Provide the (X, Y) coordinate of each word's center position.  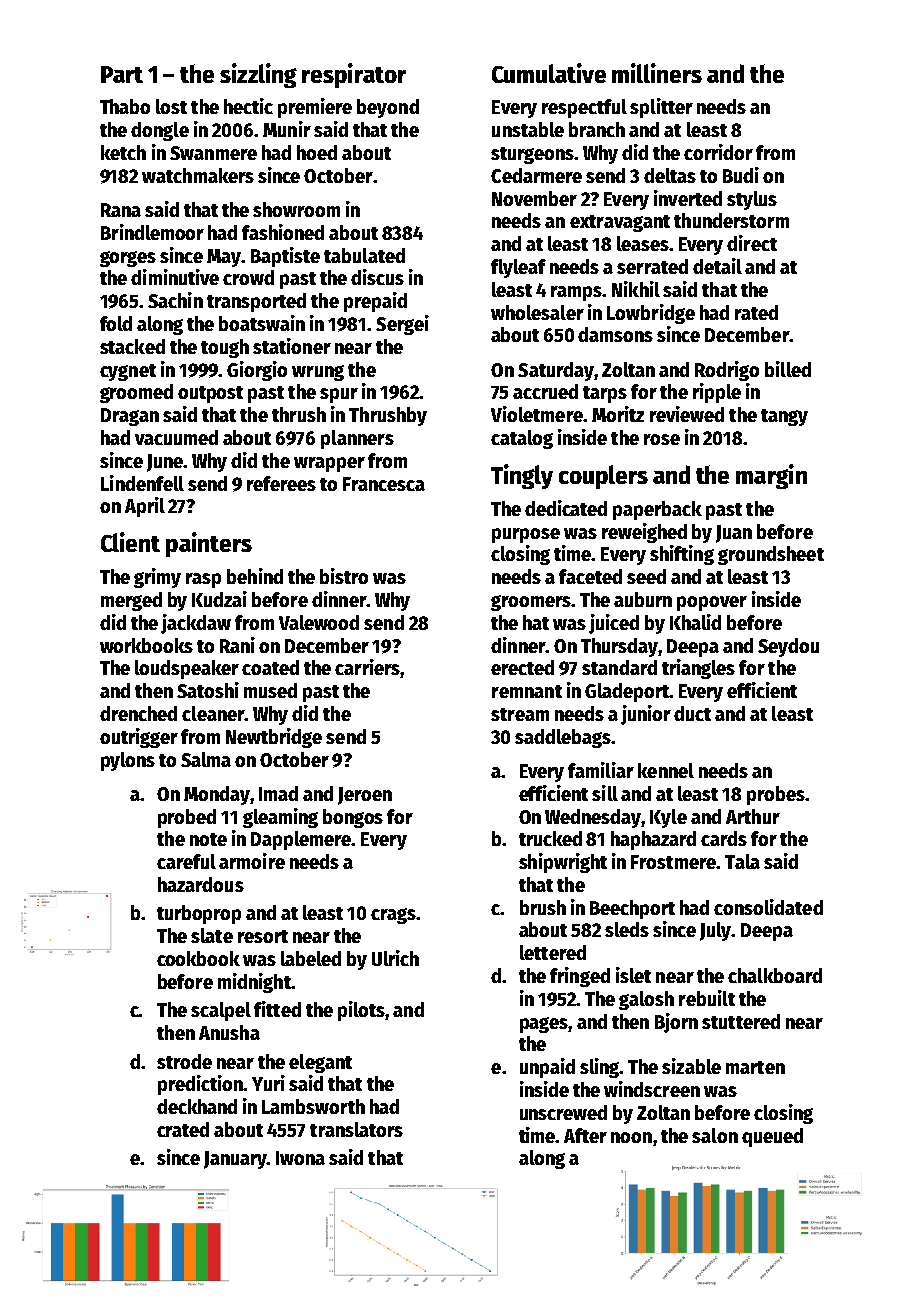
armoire (252, 861)
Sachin (175, 300)
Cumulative (549, 73)
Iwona (300, 1158)
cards (724, 838)
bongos (353, 818)
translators (356, 1129)
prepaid (375, 302)
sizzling (258, 75)
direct (752, 243)
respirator (354, 75)
